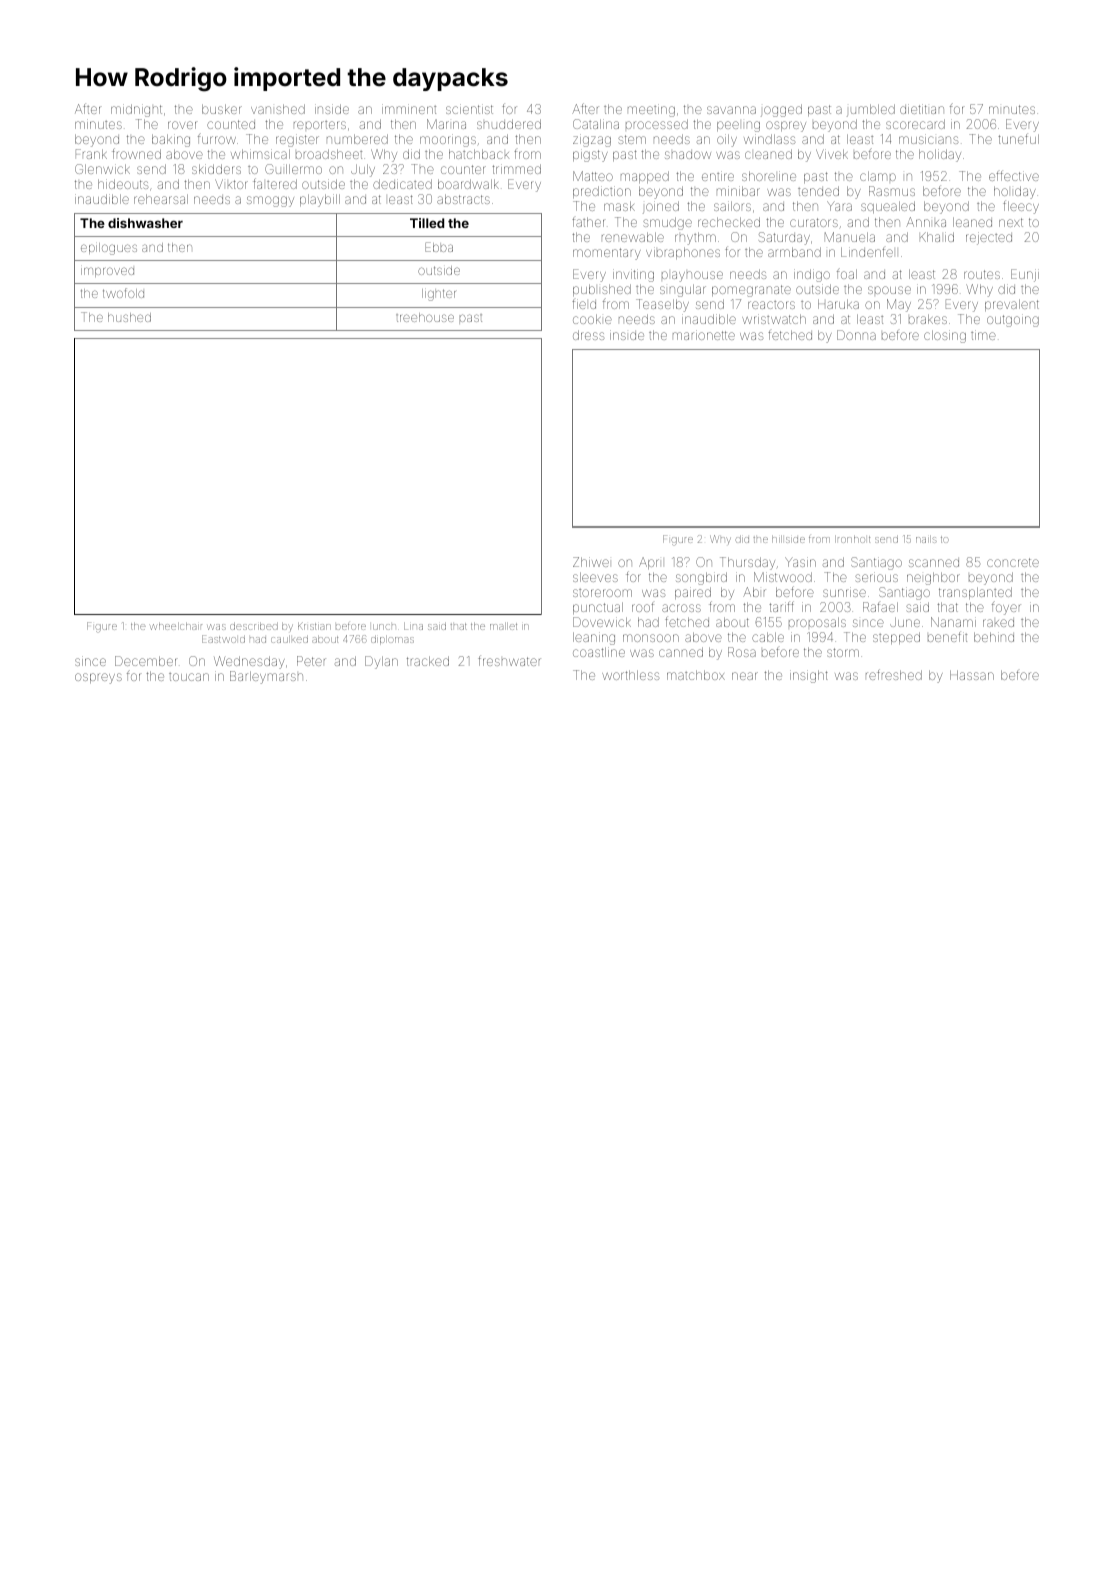  Describe the element at coordinates (645, 177) in the image. I see `mapped` at that location.
